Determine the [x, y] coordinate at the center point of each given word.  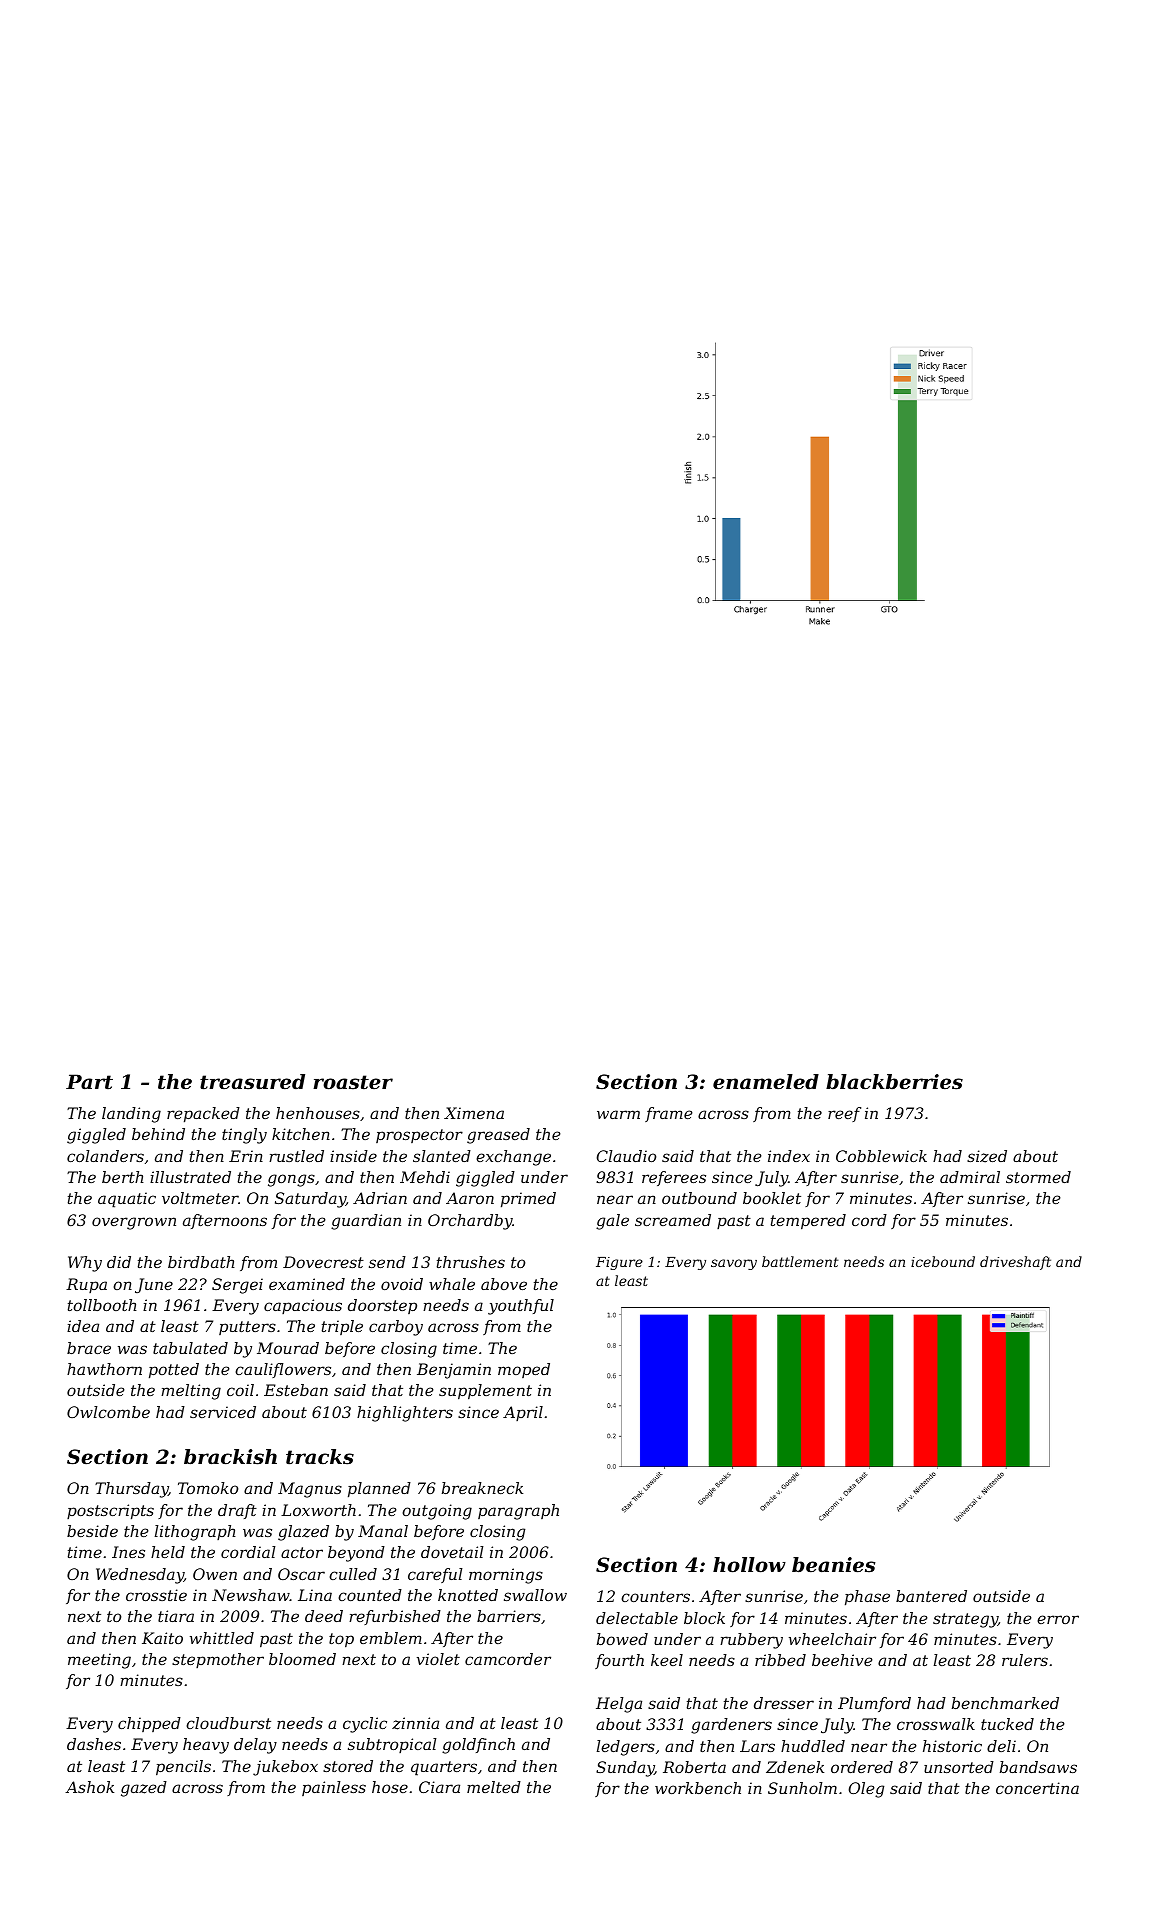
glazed [303, 1533]
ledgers [626, 1748]
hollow [749, 1565]
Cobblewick [881, 1156]
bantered [931, 1596]
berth [123, 1177]
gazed [144, 1789]
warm [618, 1114]
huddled [813, 1746]
